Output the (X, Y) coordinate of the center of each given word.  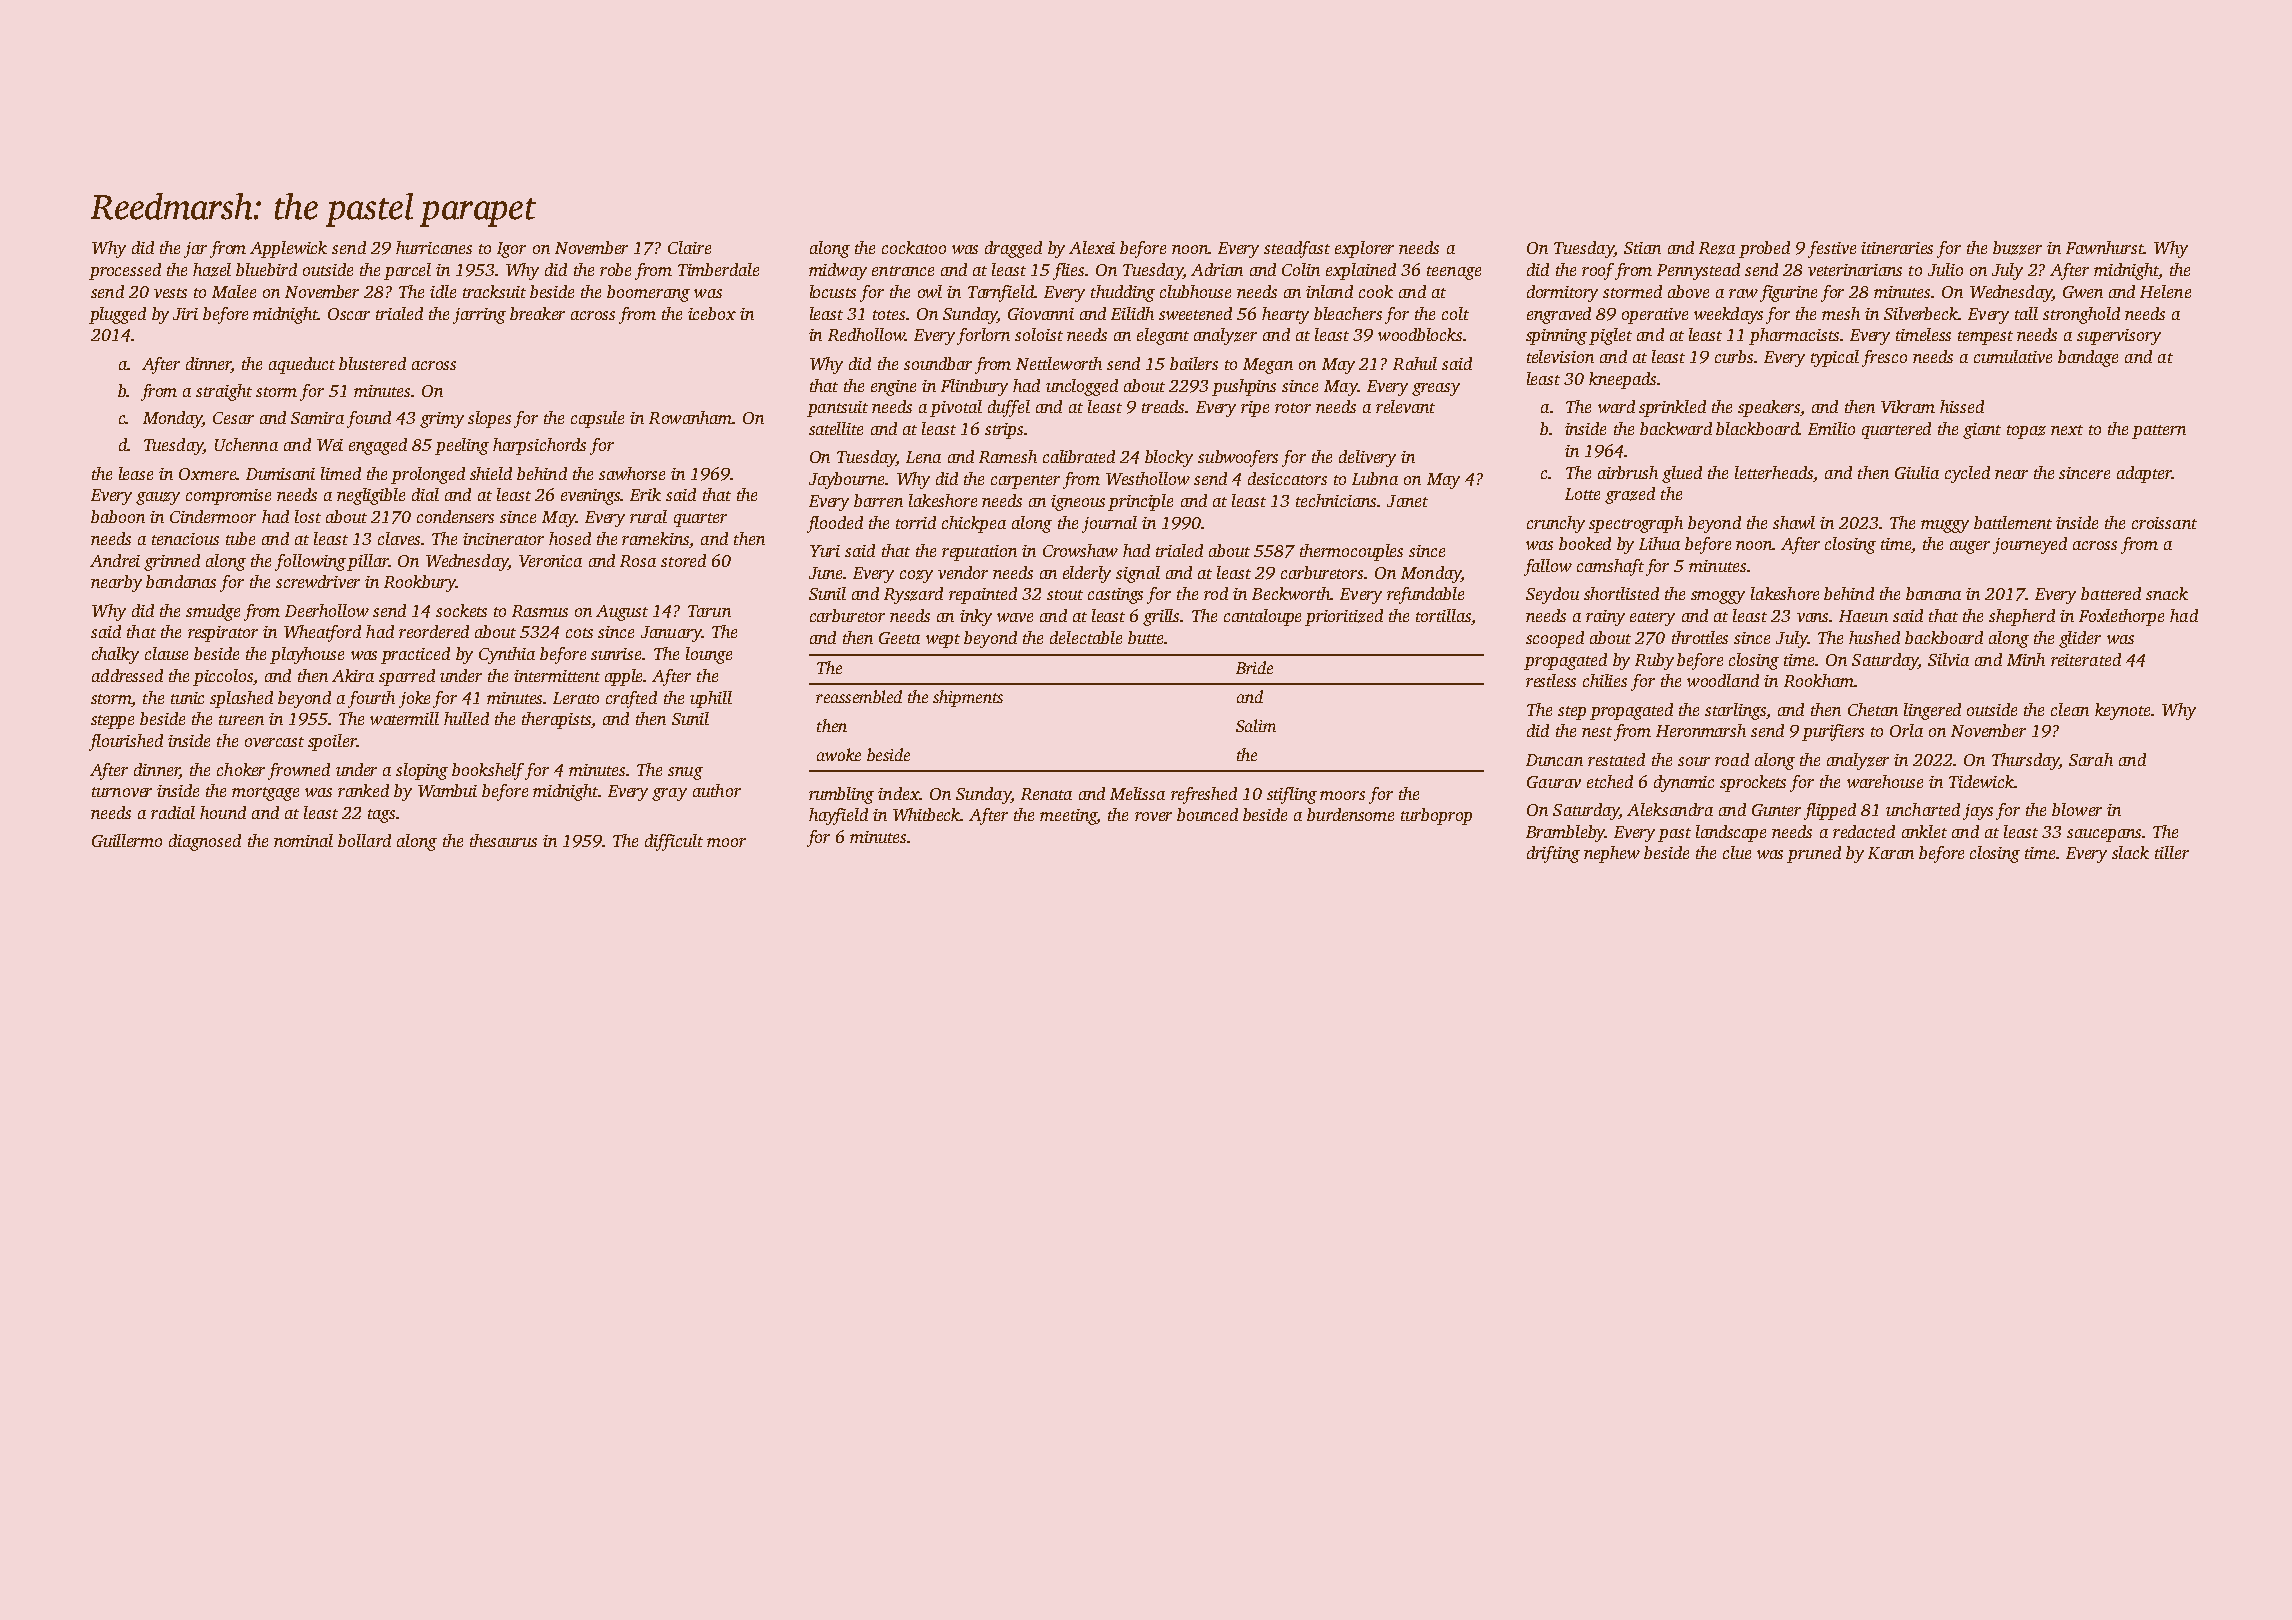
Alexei (1092, 247)
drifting (1553, 854)
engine (893, 388)
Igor (511, 250)
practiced (415, 655)
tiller (2172, 852)
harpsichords (539, 446)
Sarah (2091, 759)
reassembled (859, 696)
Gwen (2083, 292)
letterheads (1774, 472)
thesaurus (503, 840)
